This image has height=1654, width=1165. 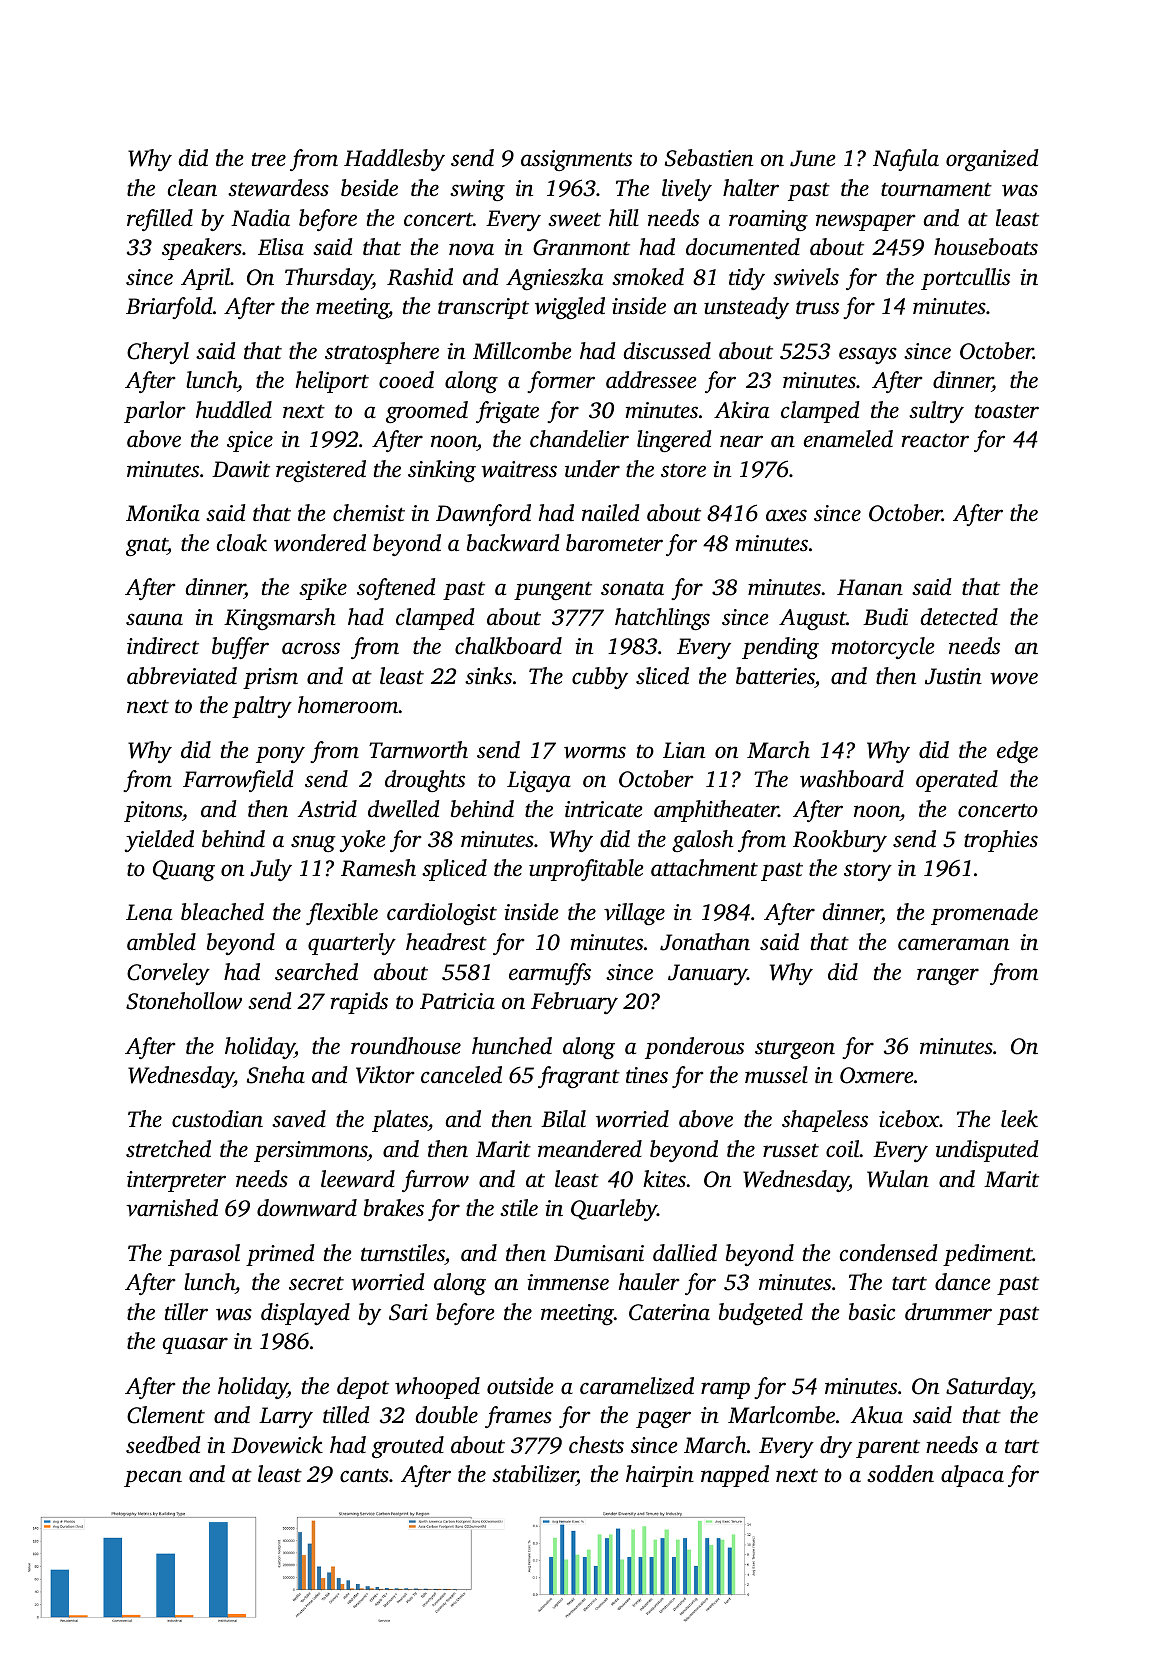 What do you see at coordinates (269, 159) in the image?
I see `tree` at bounding box center [269, 159].
